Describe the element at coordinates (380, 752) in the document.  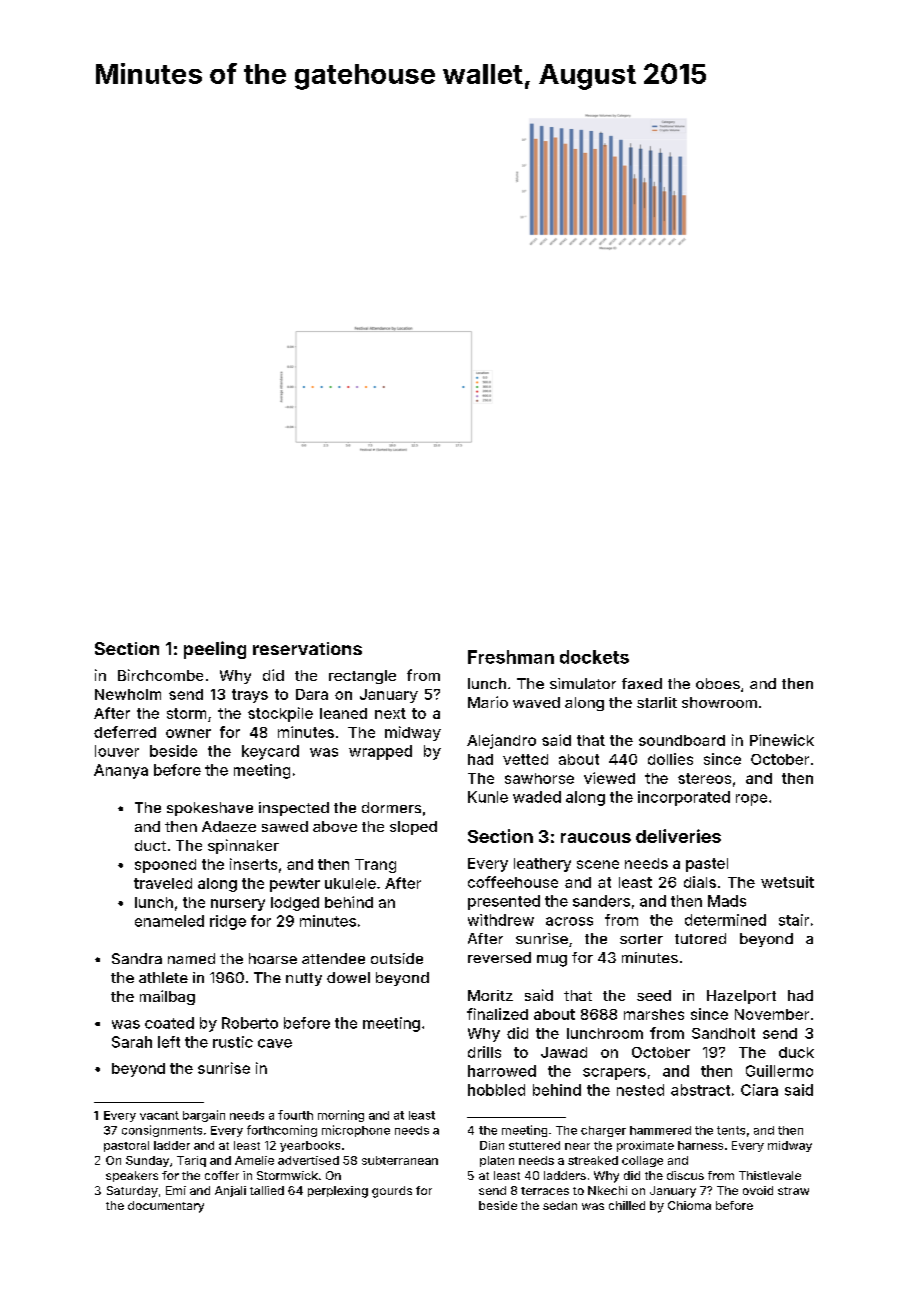
I see `wrapped` at that location.
